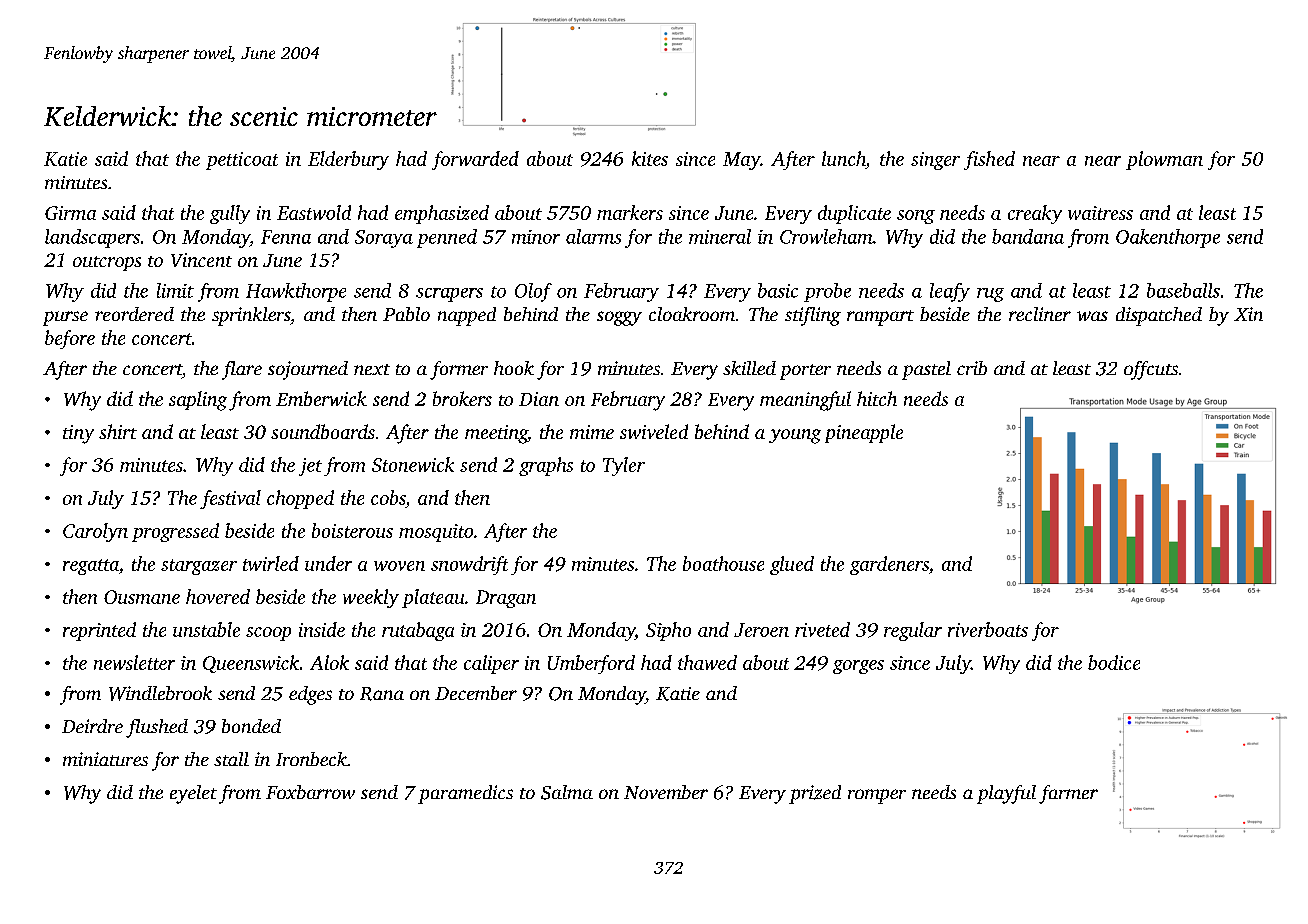 Image resolution: width=1308 pixels, height=924 pixels. Describe the element at coordinates (1168, 238) in the image. I see `Oakenthorpe` at that location.
